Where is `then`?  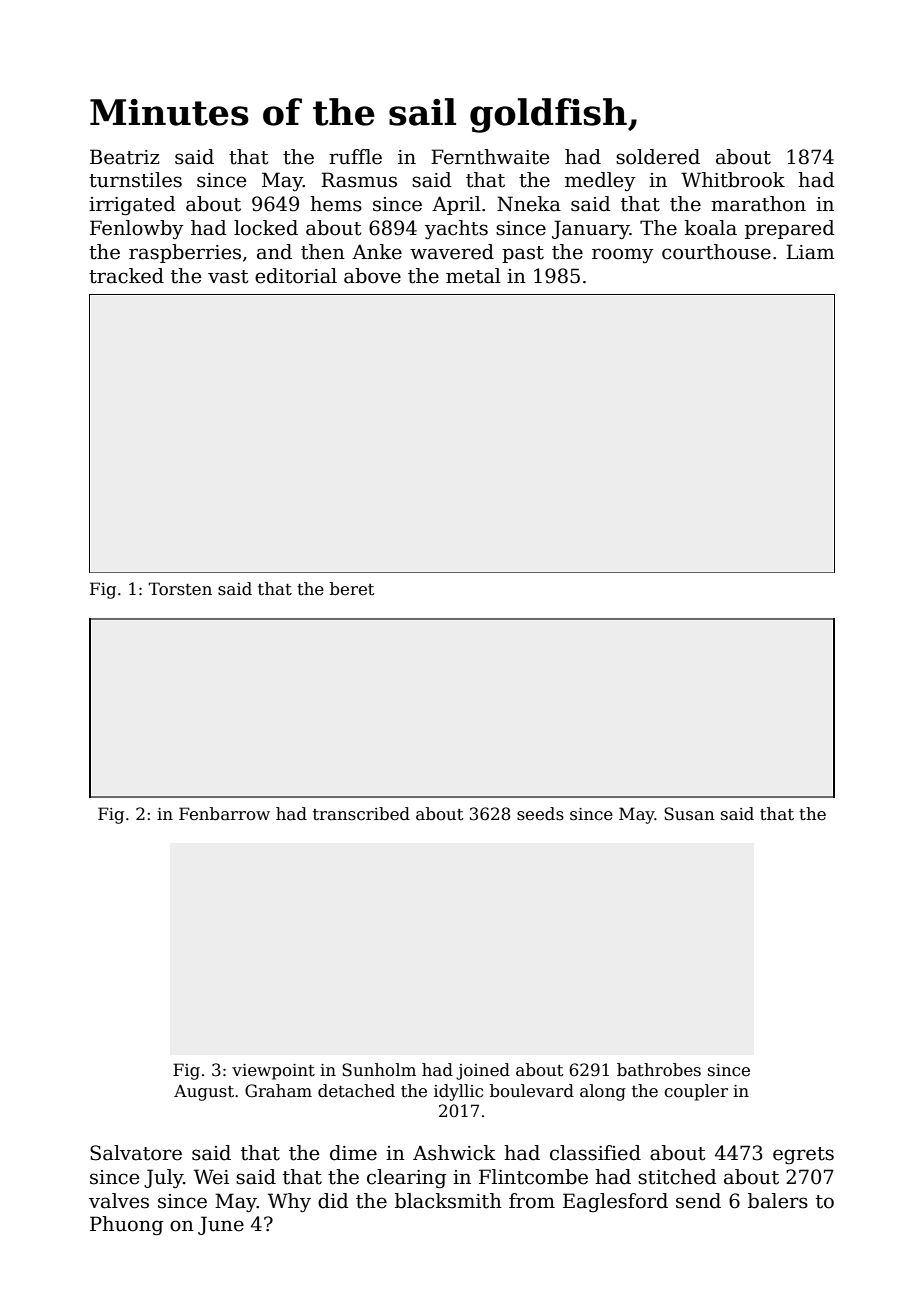 then is located at coordinates (323, 252).
